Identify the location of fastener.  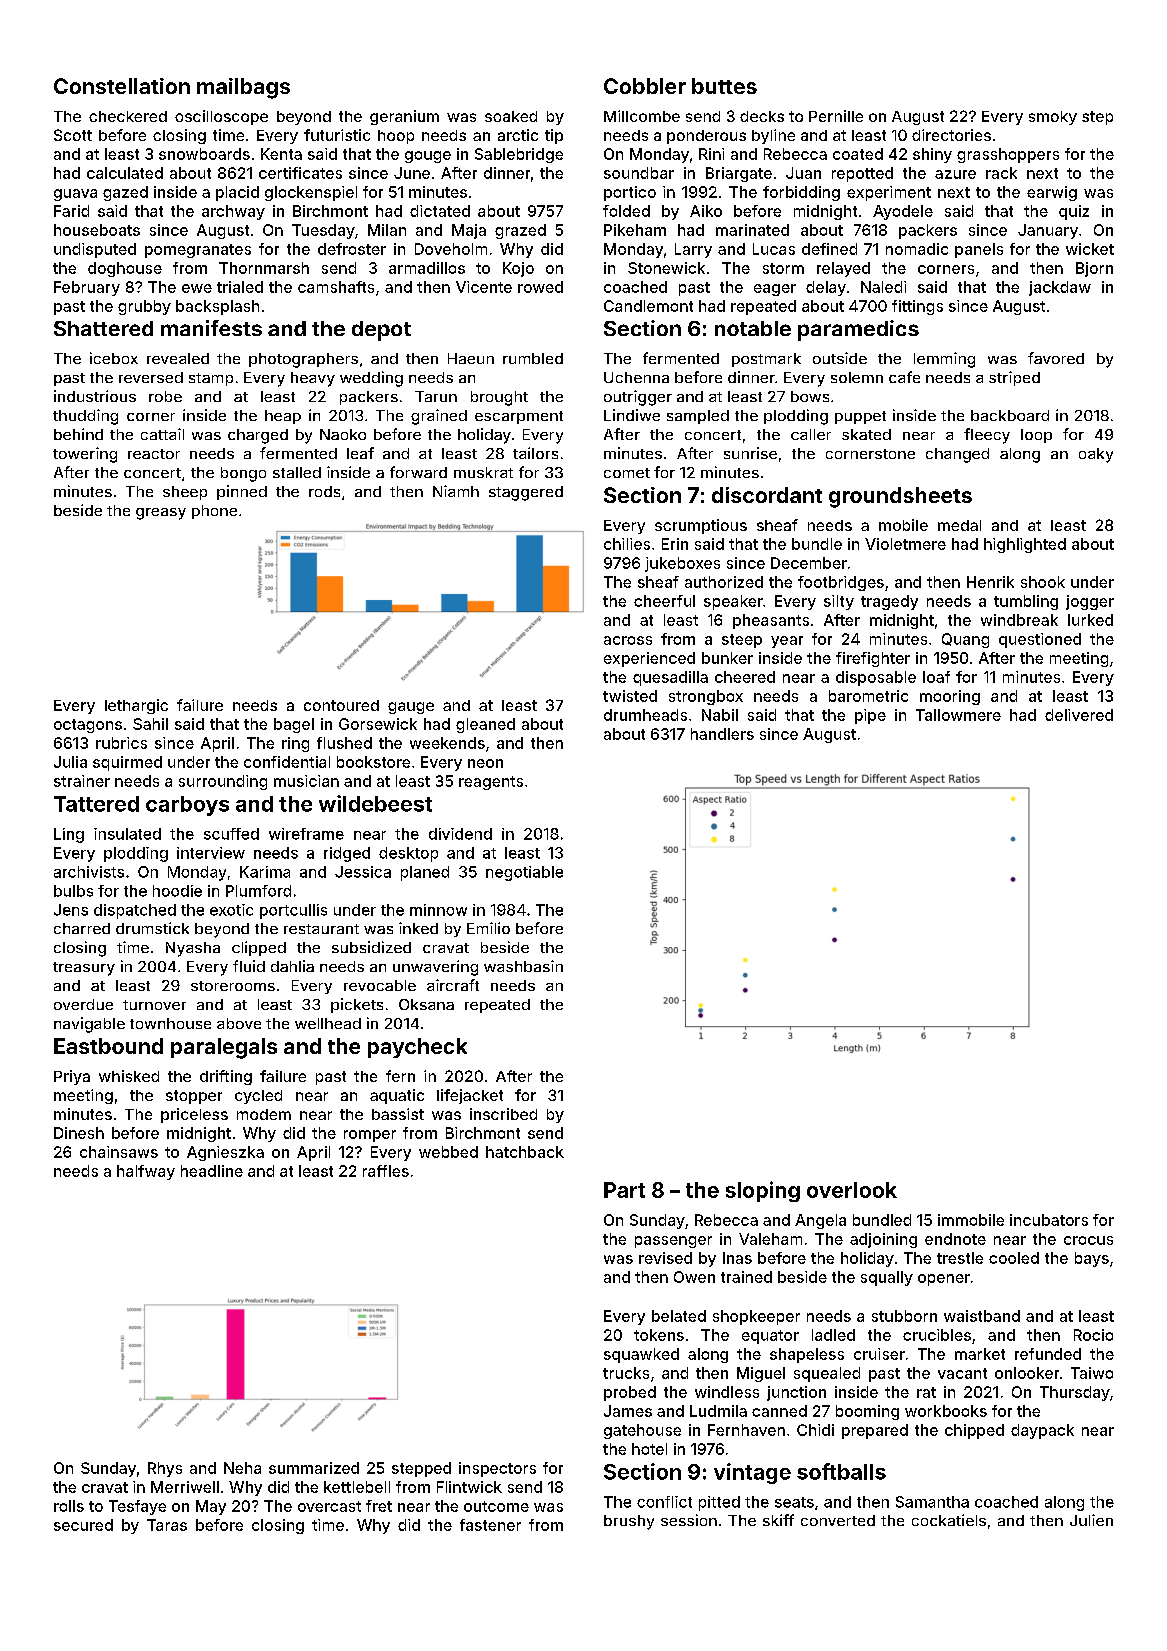
(490, 1525).
